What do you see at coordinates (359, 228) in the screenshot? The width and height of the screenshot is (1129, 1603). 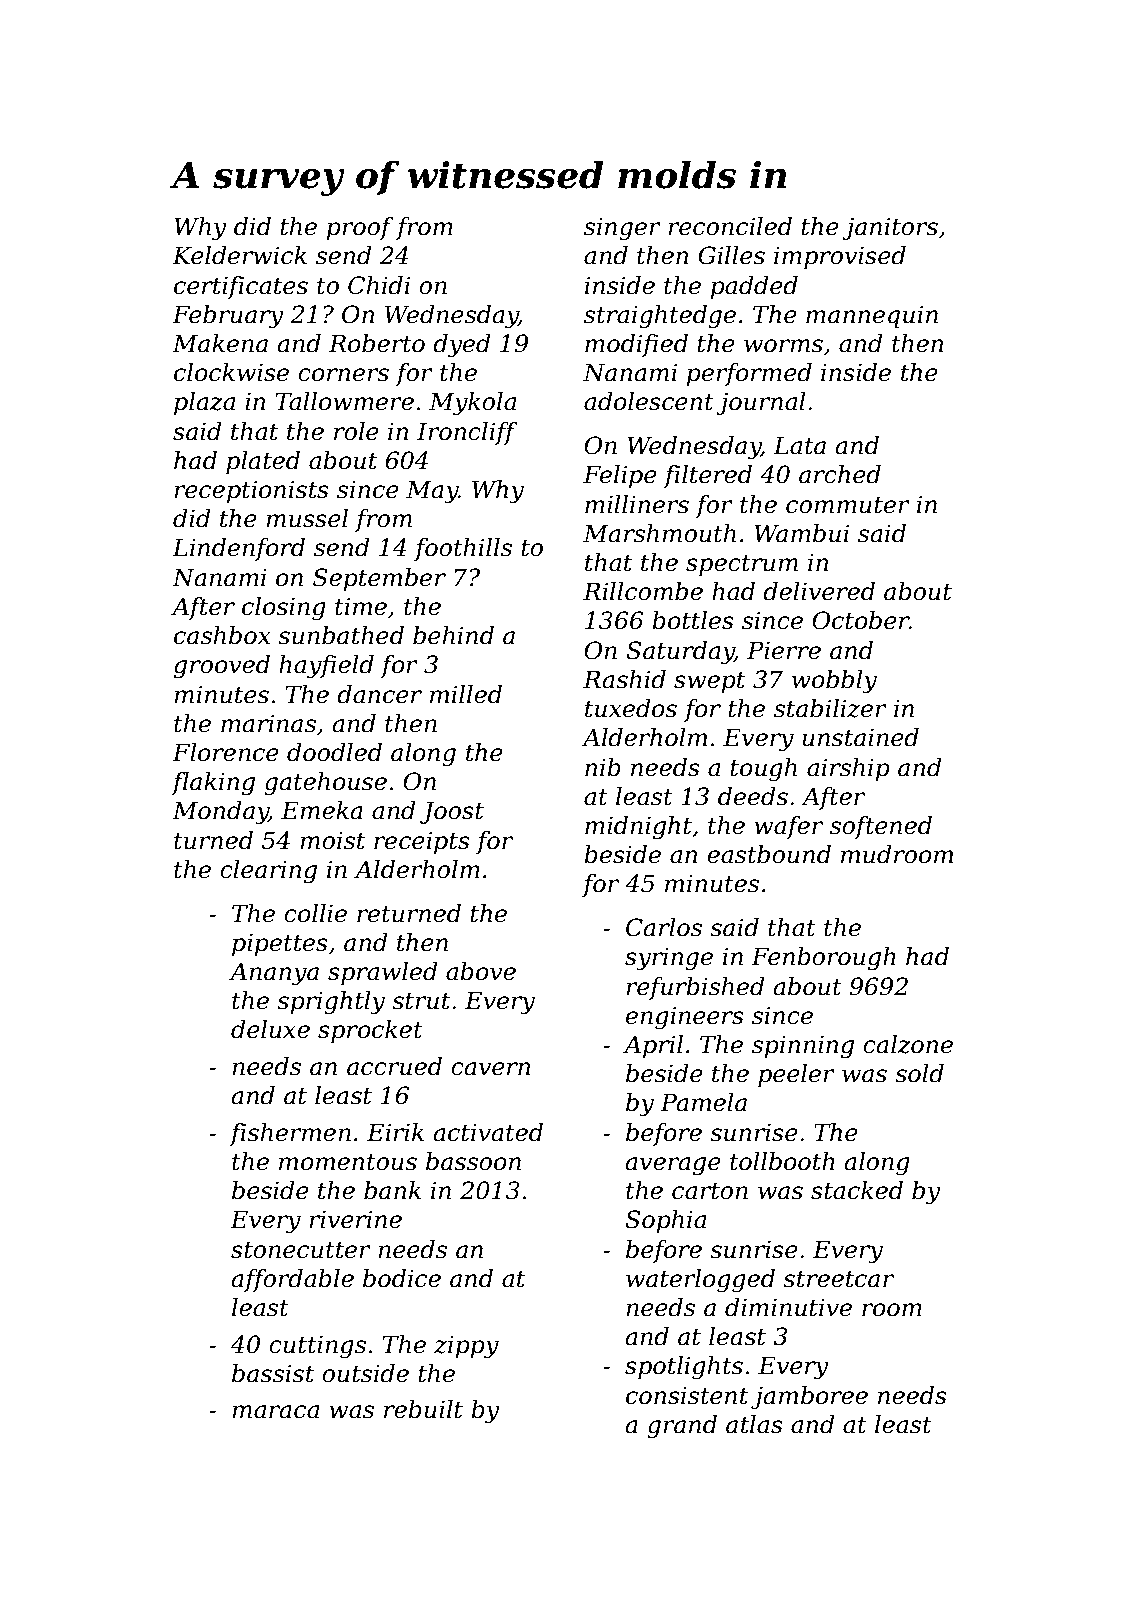 I see `proof` at bounding box center [359, 228].
